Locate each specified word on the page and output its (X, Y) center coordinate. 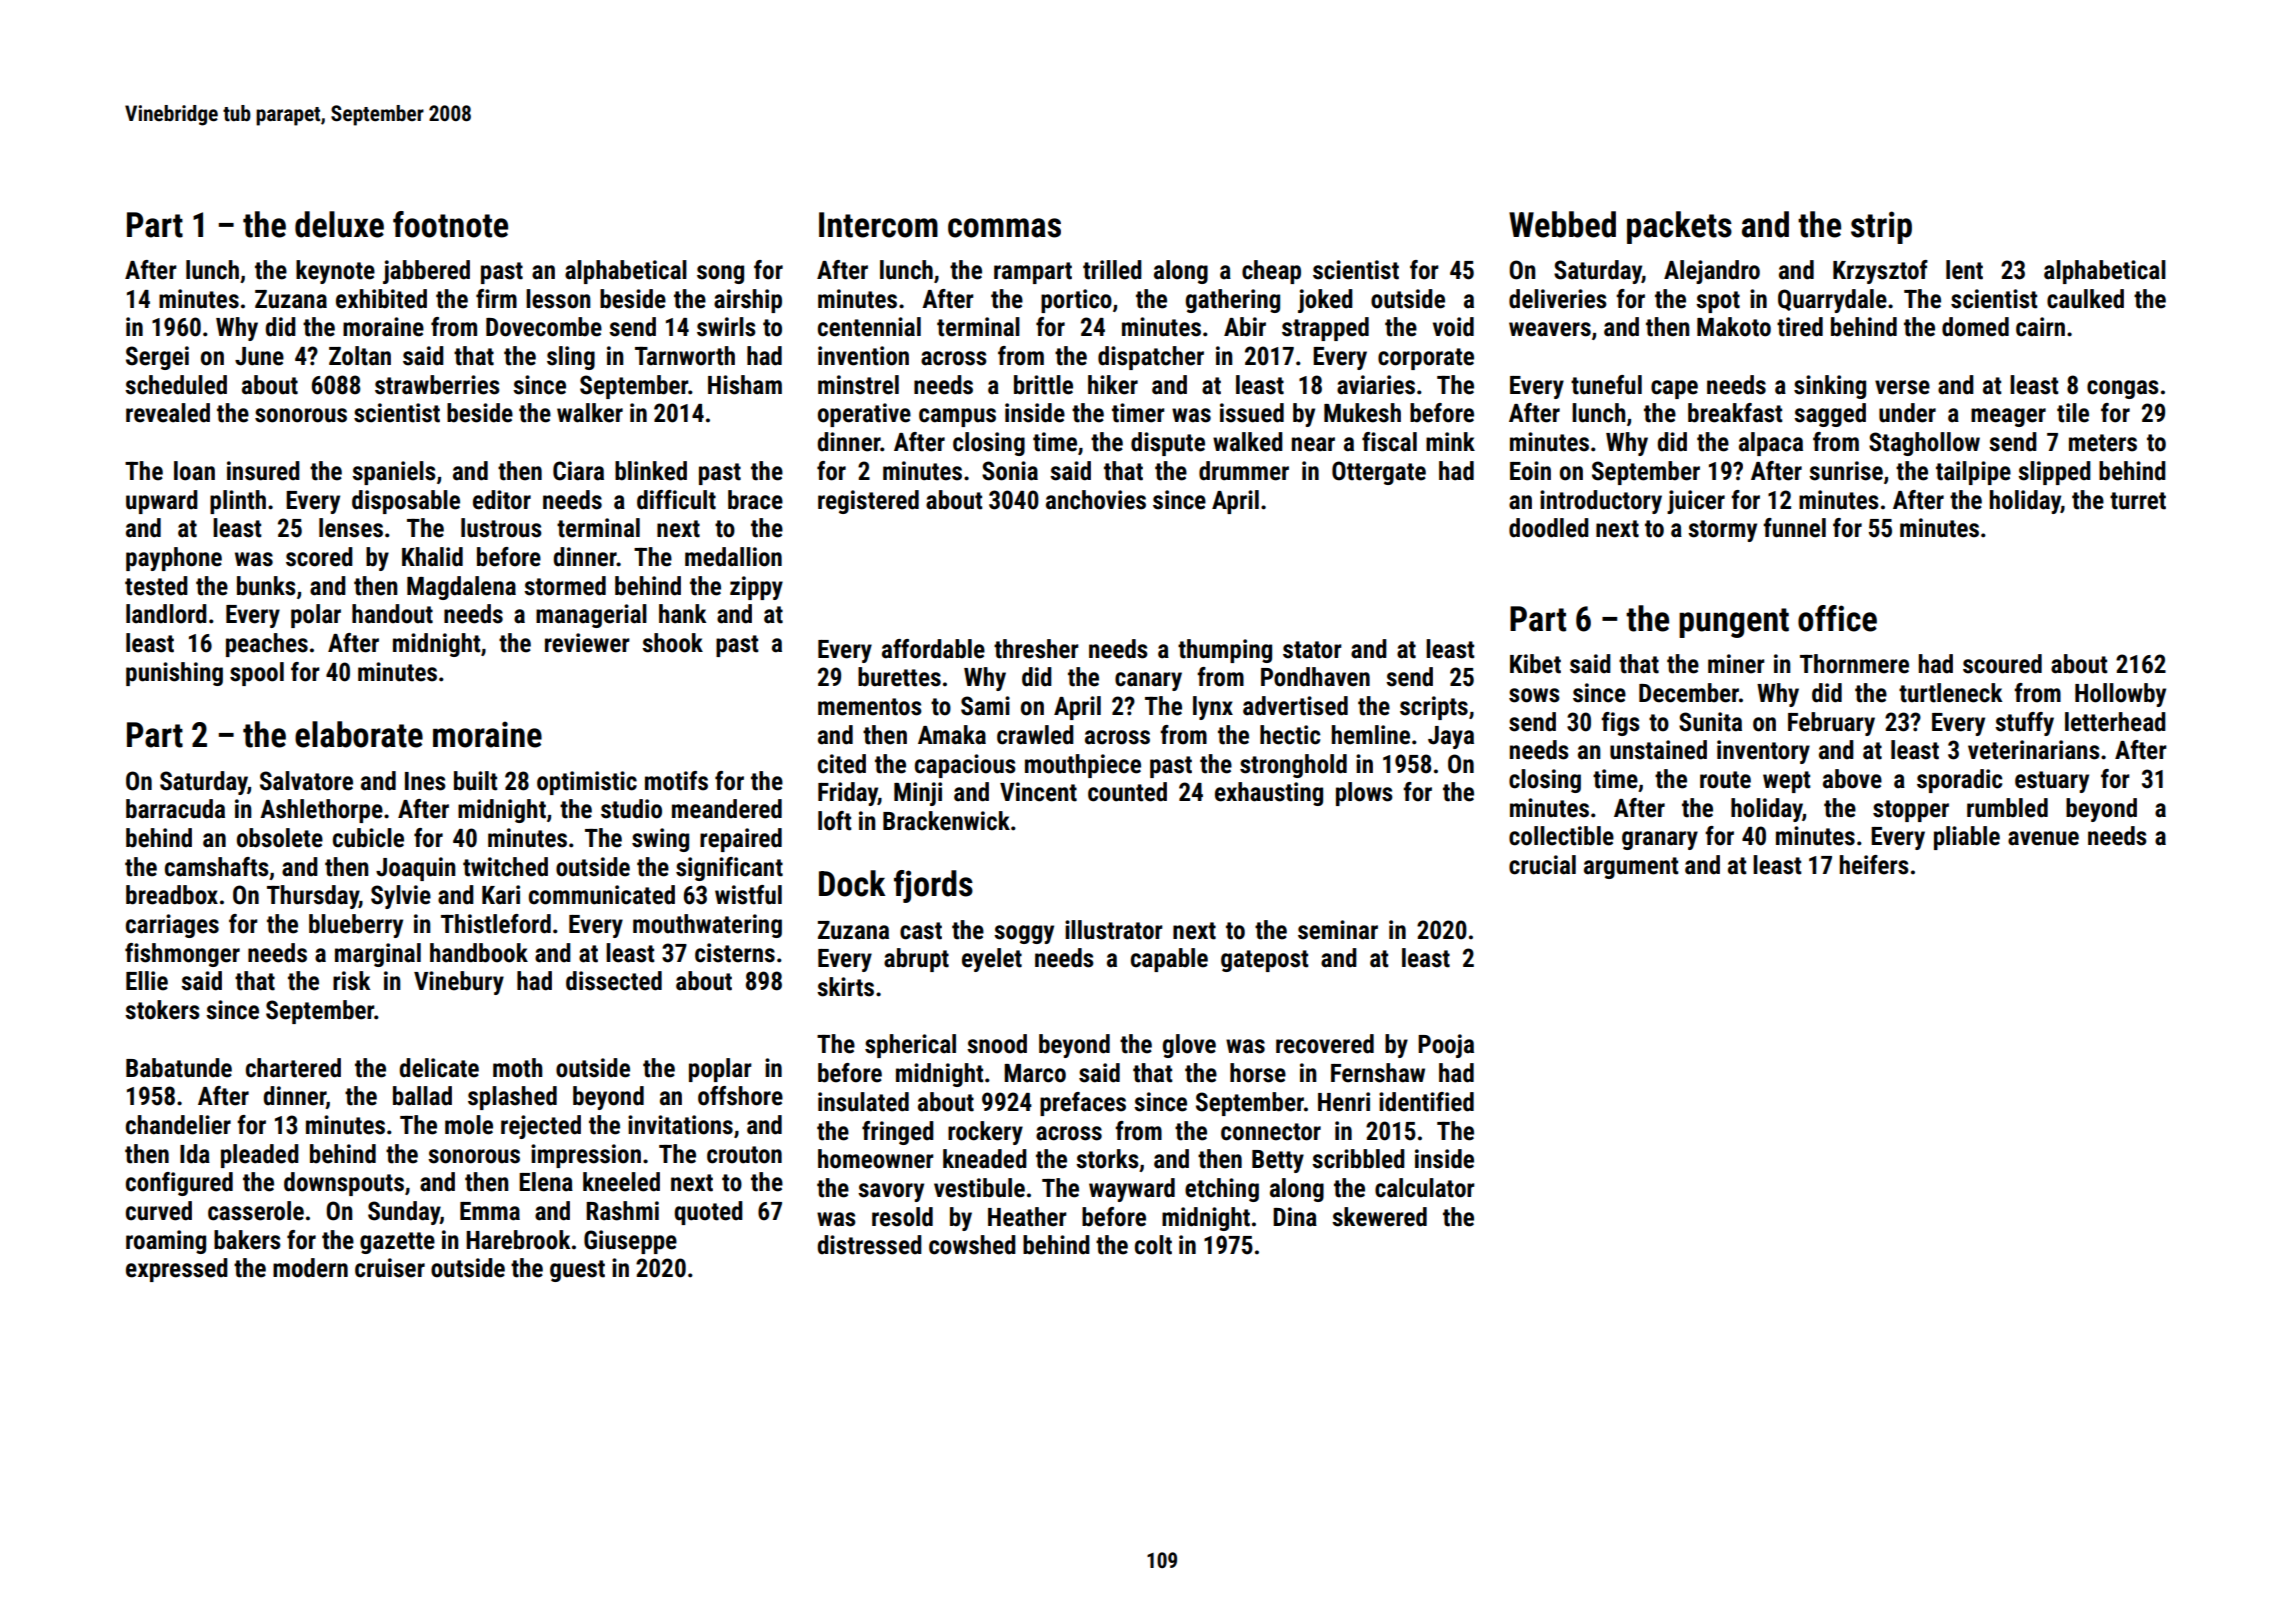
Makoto (1734, 327)
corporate (1426, 359)
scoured (2002, 664)
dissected (614, 981)
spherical (910, 1046)
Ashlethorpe (321, 811)
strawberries (437, 385)
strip (1881, 227)
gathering (1233, 301)
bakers (247, 1240)
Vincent (1038, 792)
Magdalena (461, 588)
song (720, 274)
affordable (933, 649)
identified (1426, 1102)
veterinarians (2034, 750)
